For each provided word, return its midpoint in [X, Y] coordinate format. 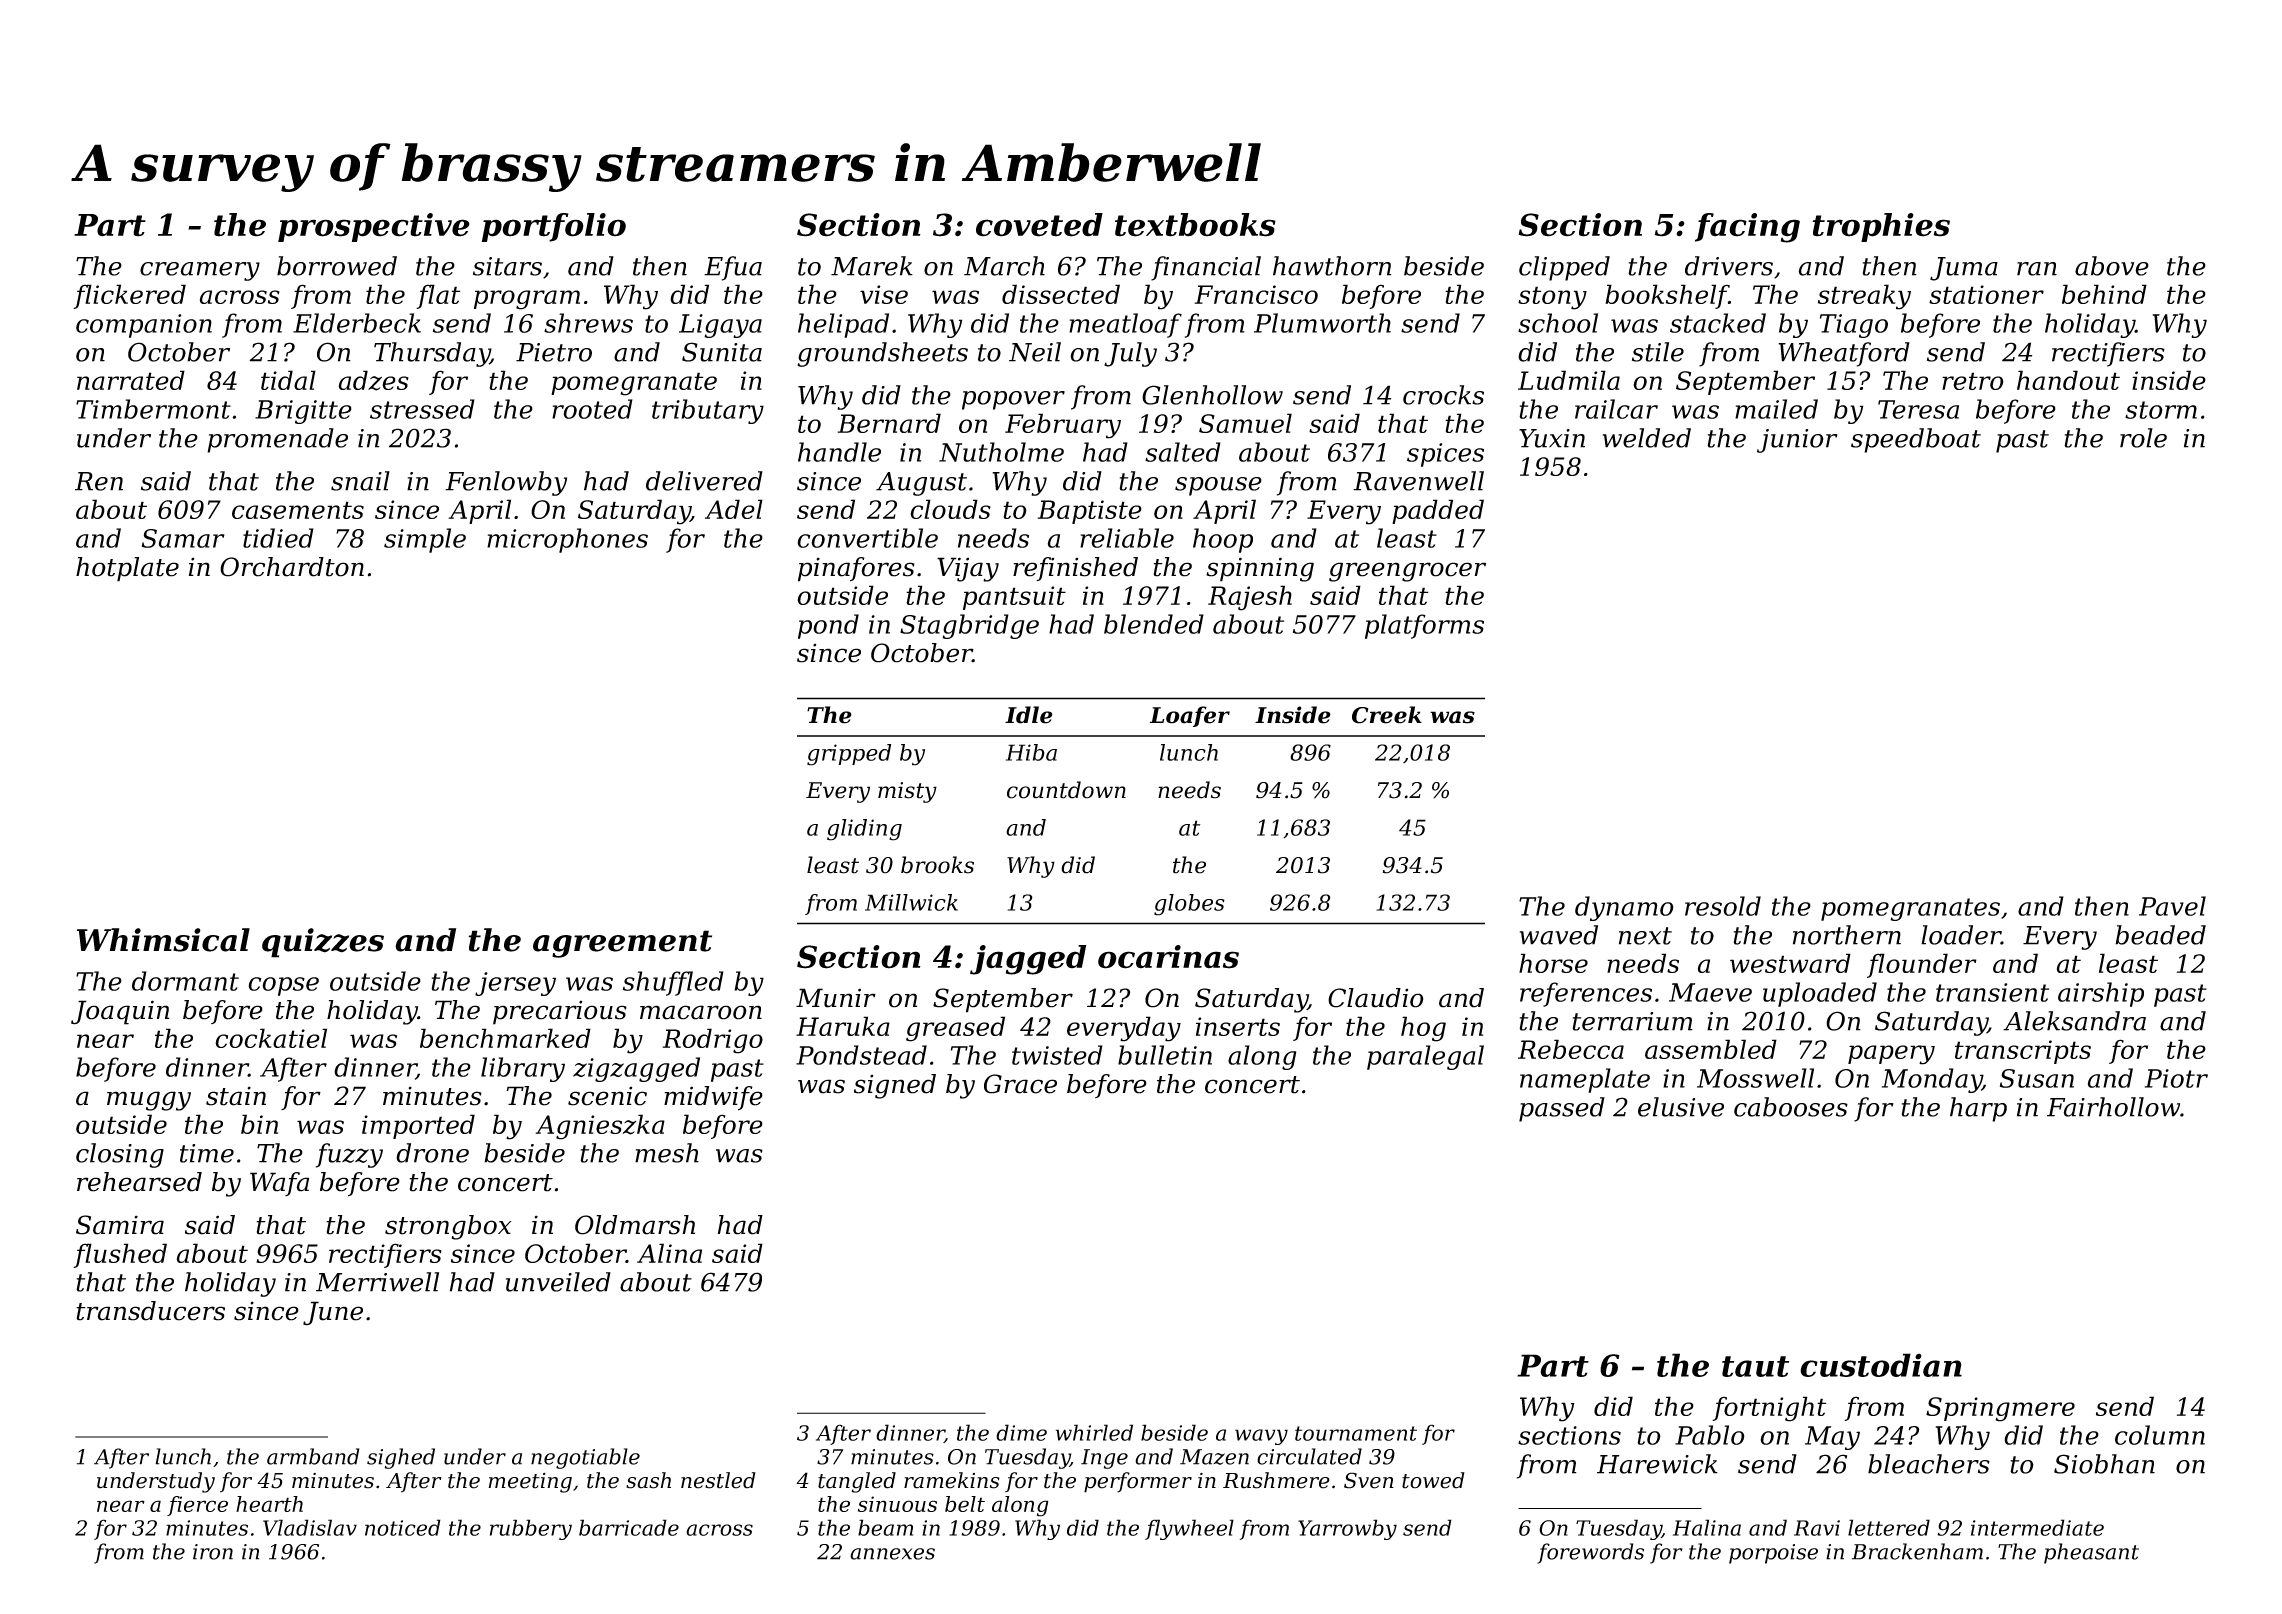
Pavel [2172, 906]
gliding [864, 830]
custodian [1881, 1365]
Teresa [1918, 409]
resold [1723, 906]
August [921, 484]
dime [1021, 1432]
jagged [1028, 960]
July [1130, 354]
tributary [708, 411]
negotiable [585, 1458]
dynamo [1624, 908]
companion [144, 326]
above [2112, 266]
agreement [622, 944]
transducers [150, 1311]
